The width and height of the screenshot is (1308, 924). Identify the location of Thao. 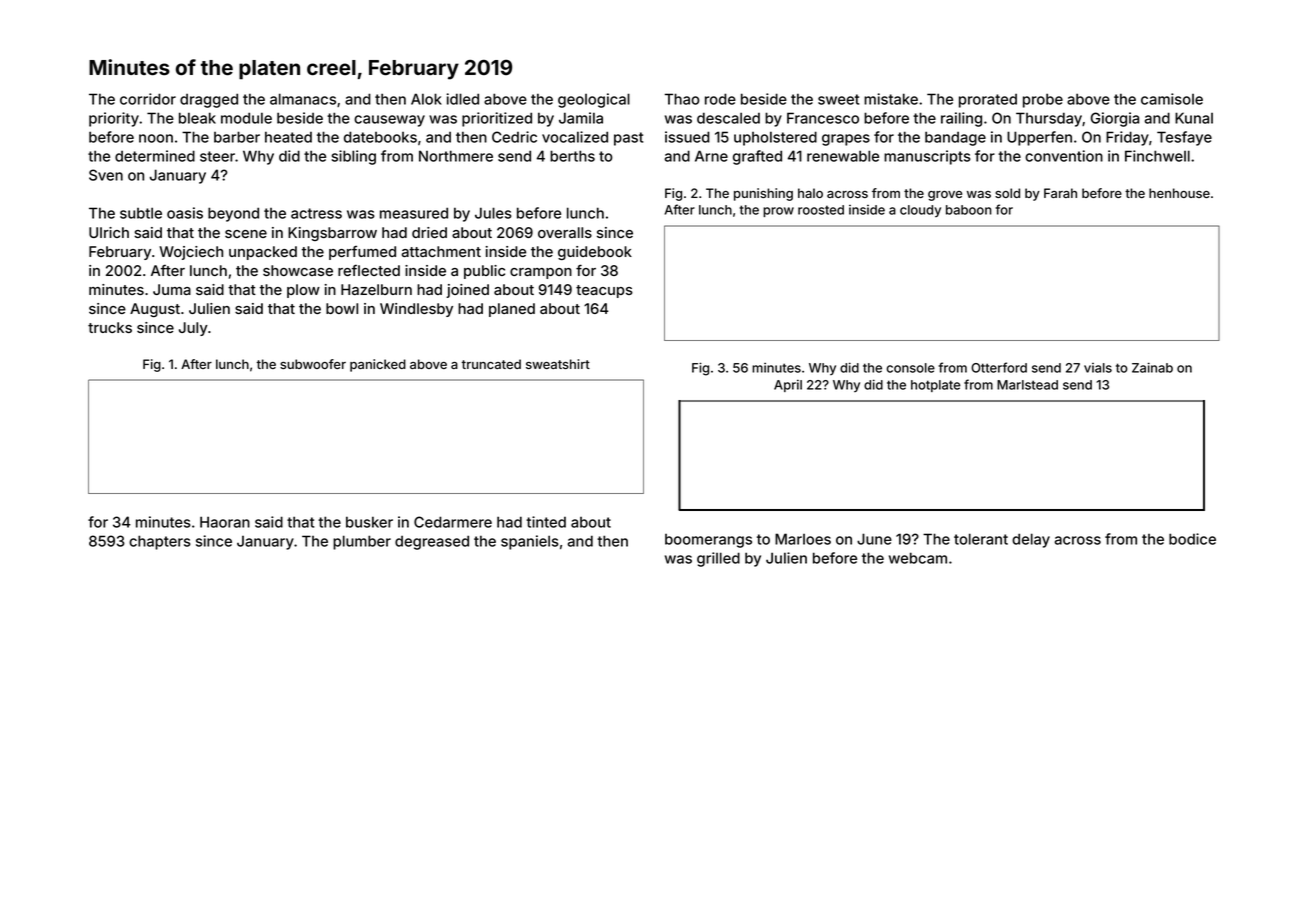
(682, 99).
